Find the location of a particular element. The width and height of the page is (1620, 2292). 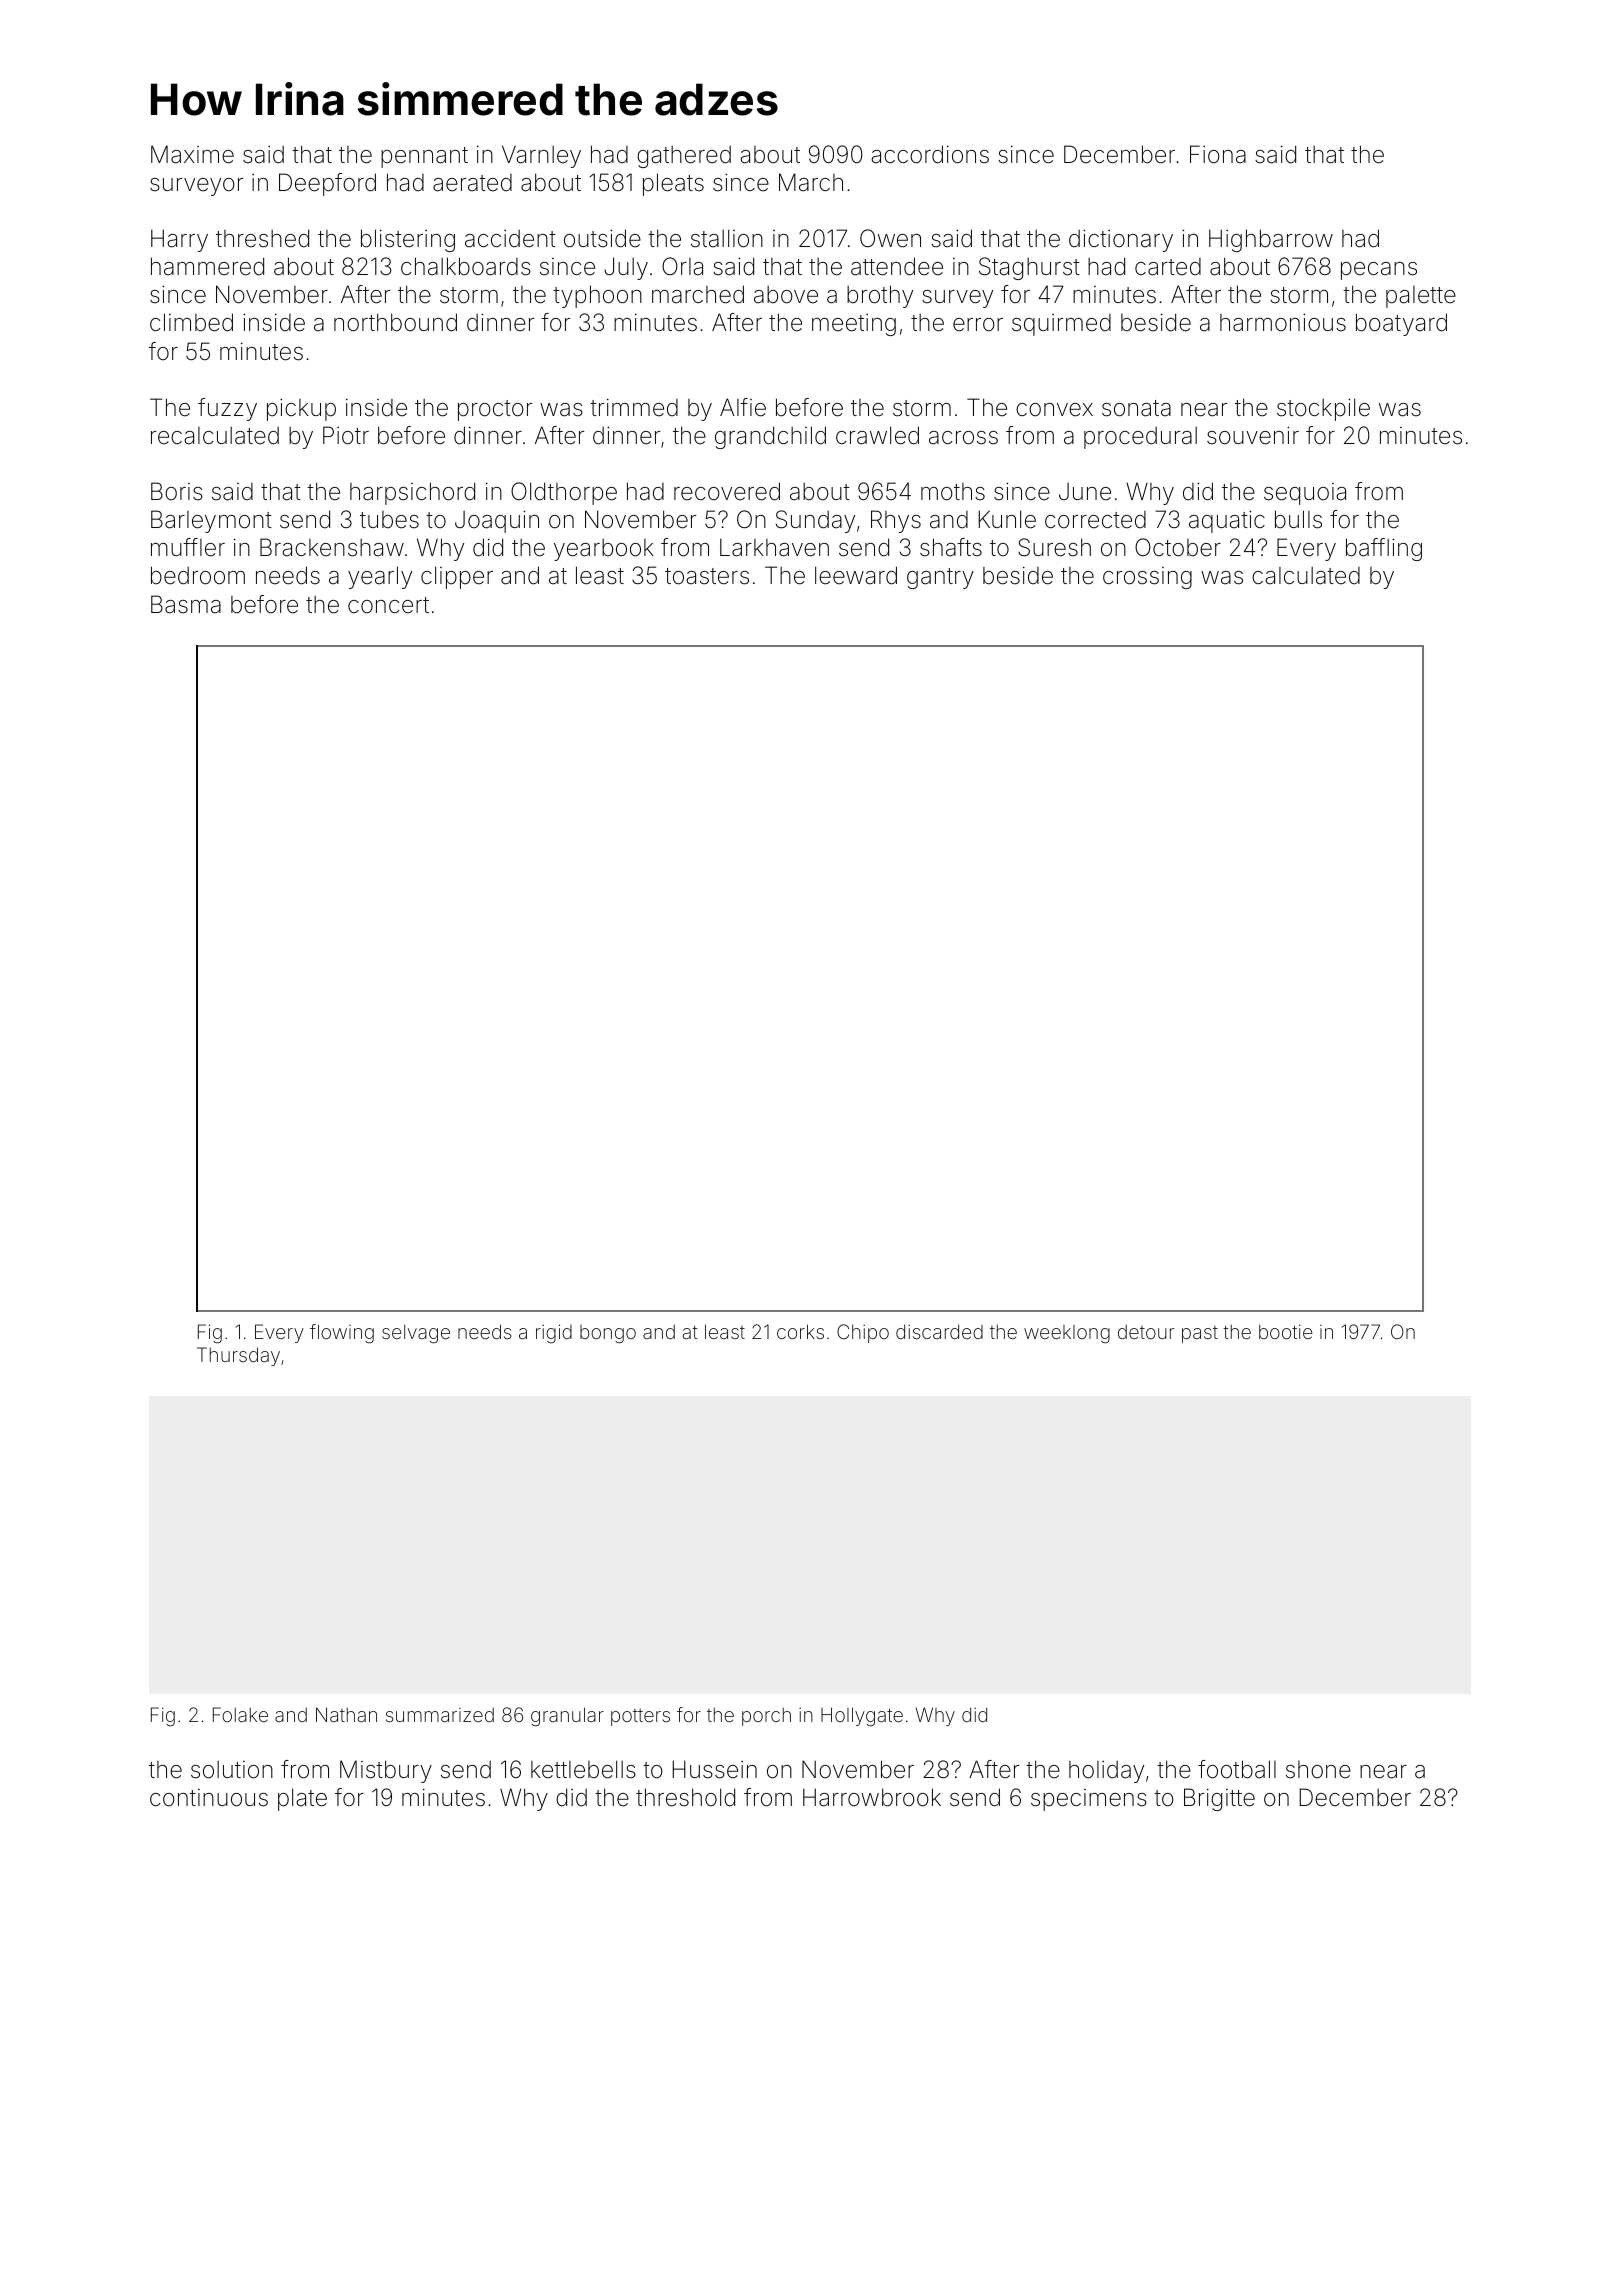

gantry is located at coordinates (940, 578).
